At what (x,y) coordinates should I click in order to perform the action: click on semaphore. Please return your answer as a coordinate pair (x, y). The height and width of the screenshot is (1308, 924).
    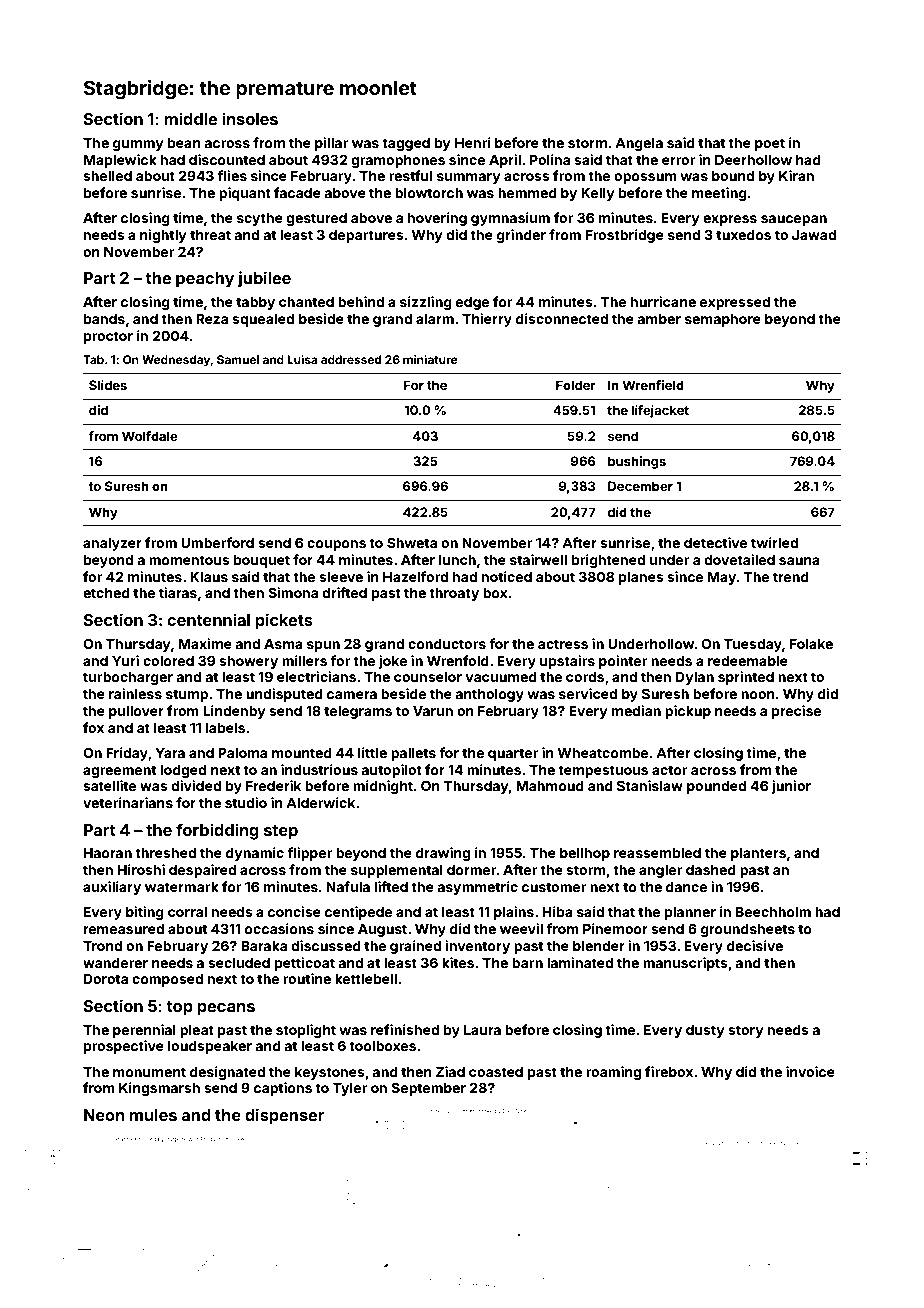
    Looking at the image, I should click on (723, 320).
